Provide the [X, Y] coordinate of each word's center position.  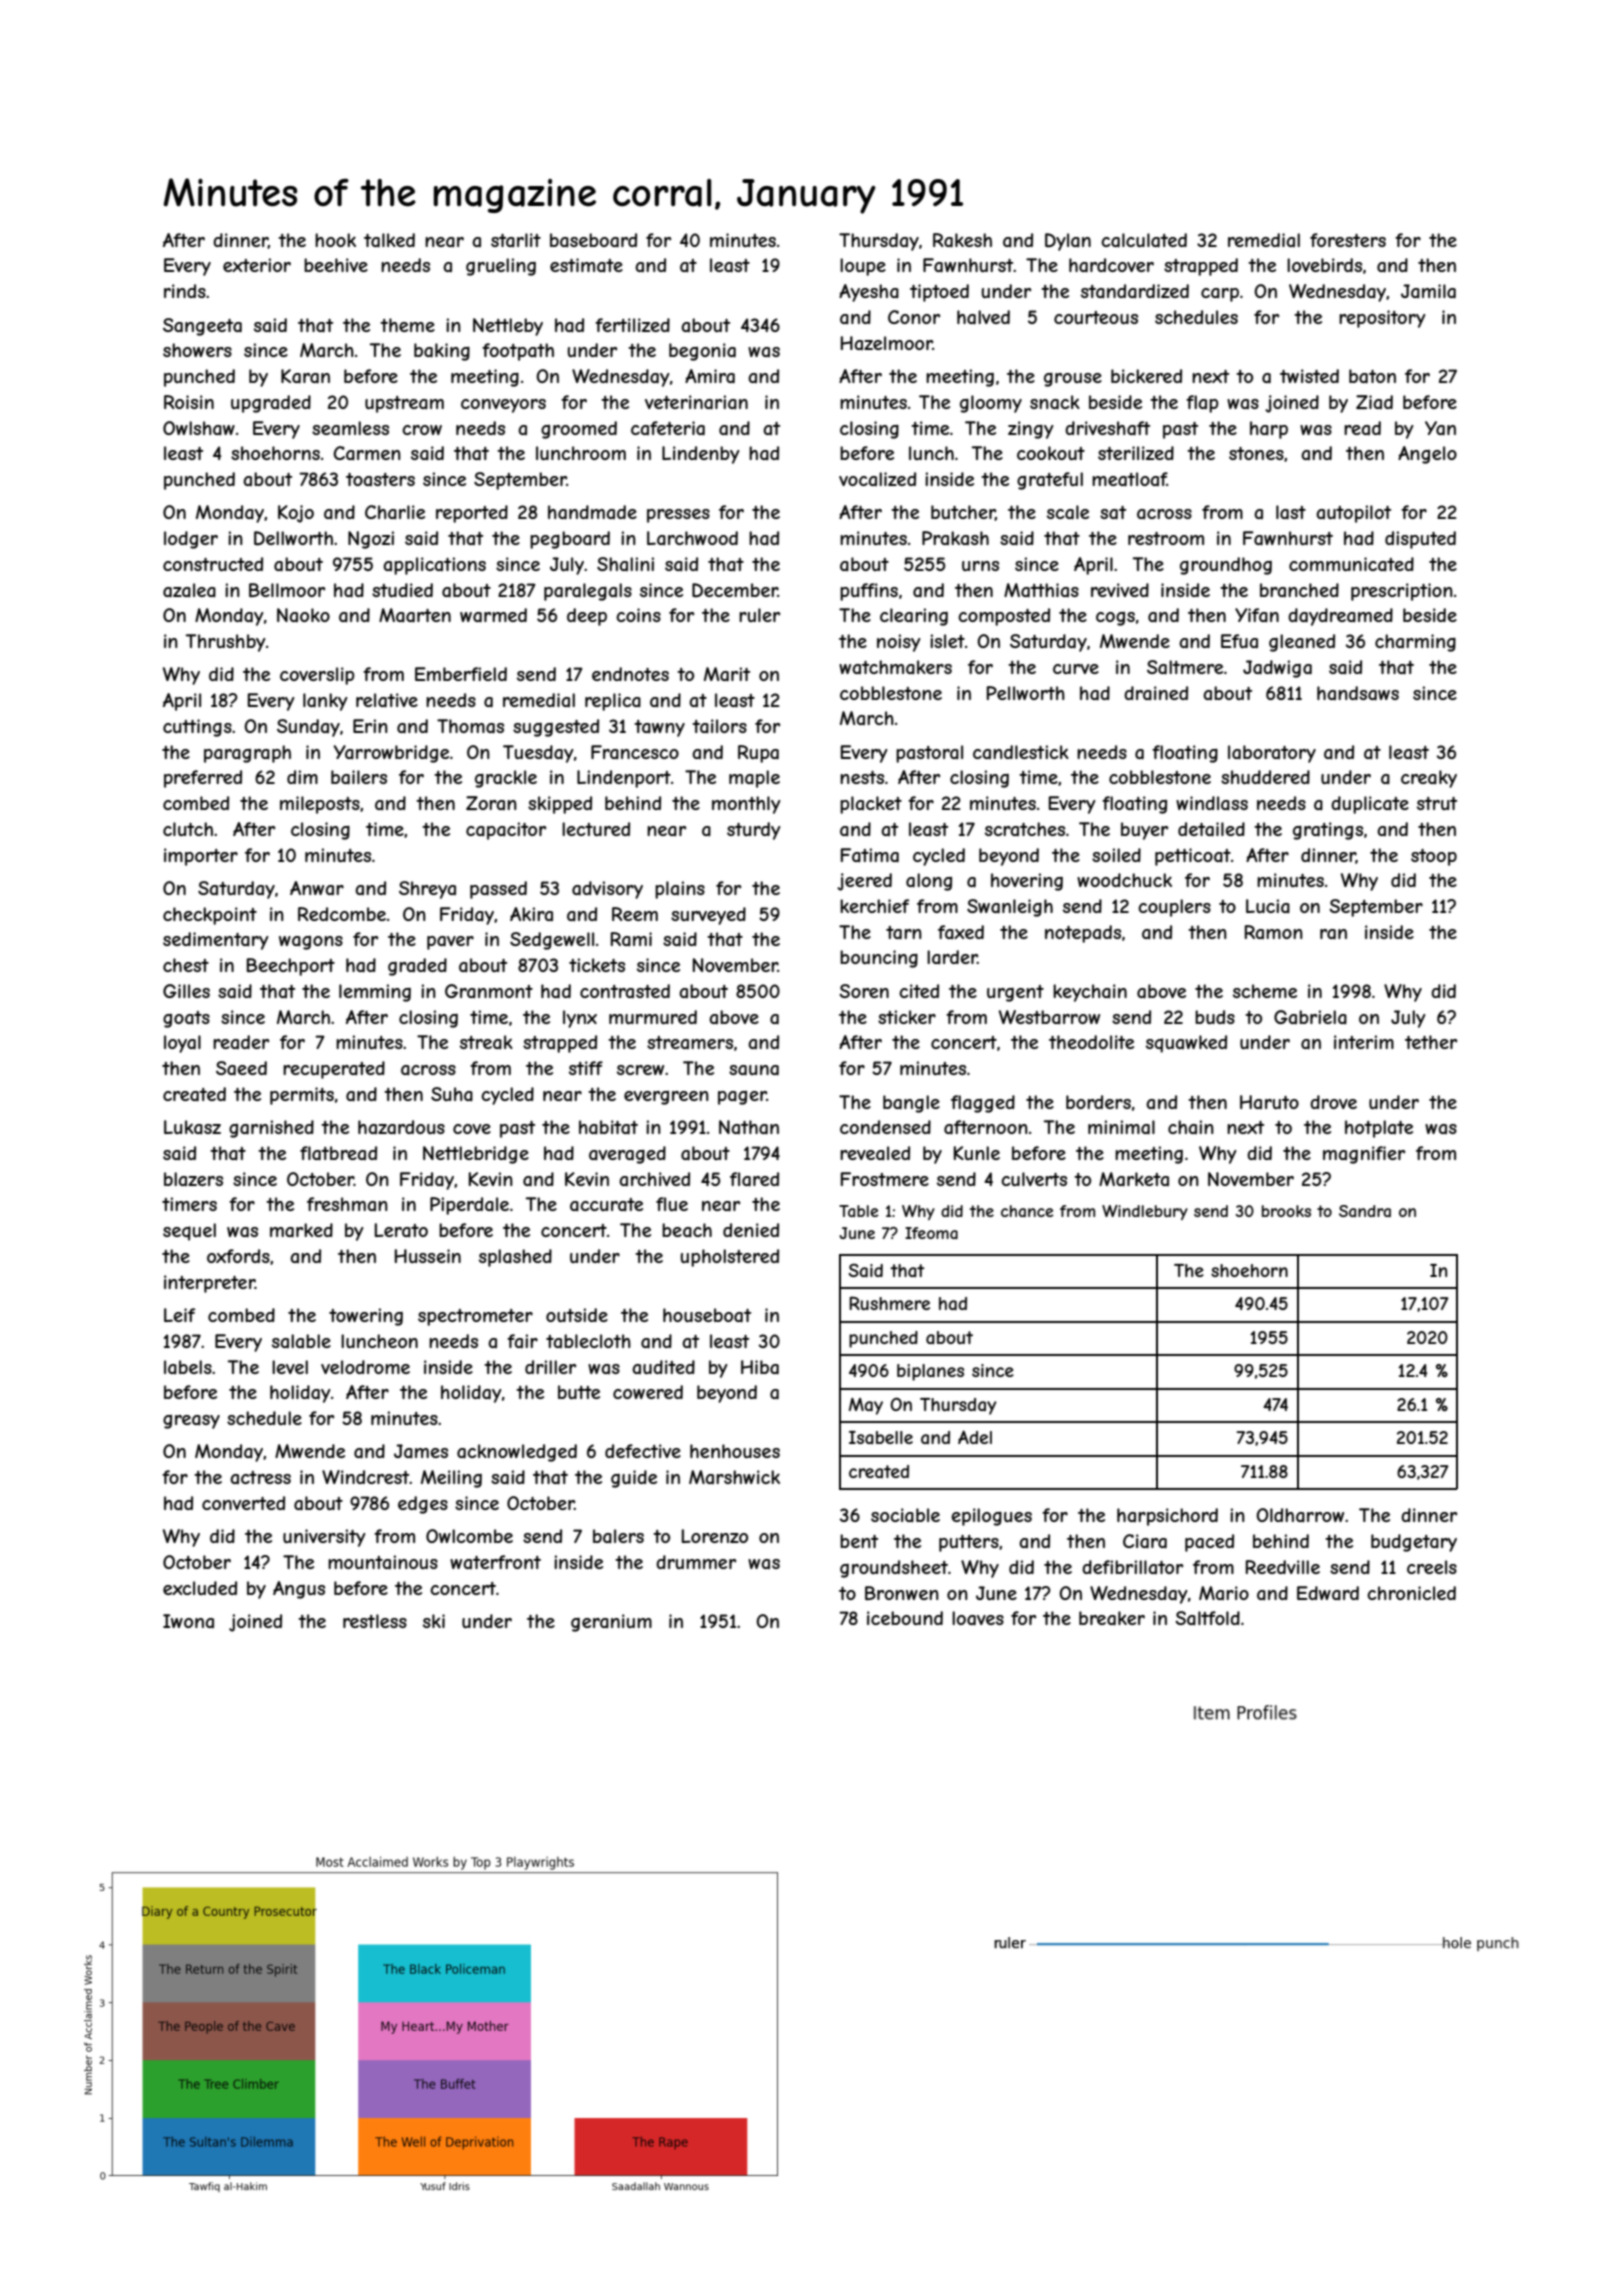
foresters [1348, 240]
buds [1215, 1017]
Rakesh [962, 240]
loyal [182, 1044]
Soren [864, 991]
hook [335, 240]
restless [375, 1621]
